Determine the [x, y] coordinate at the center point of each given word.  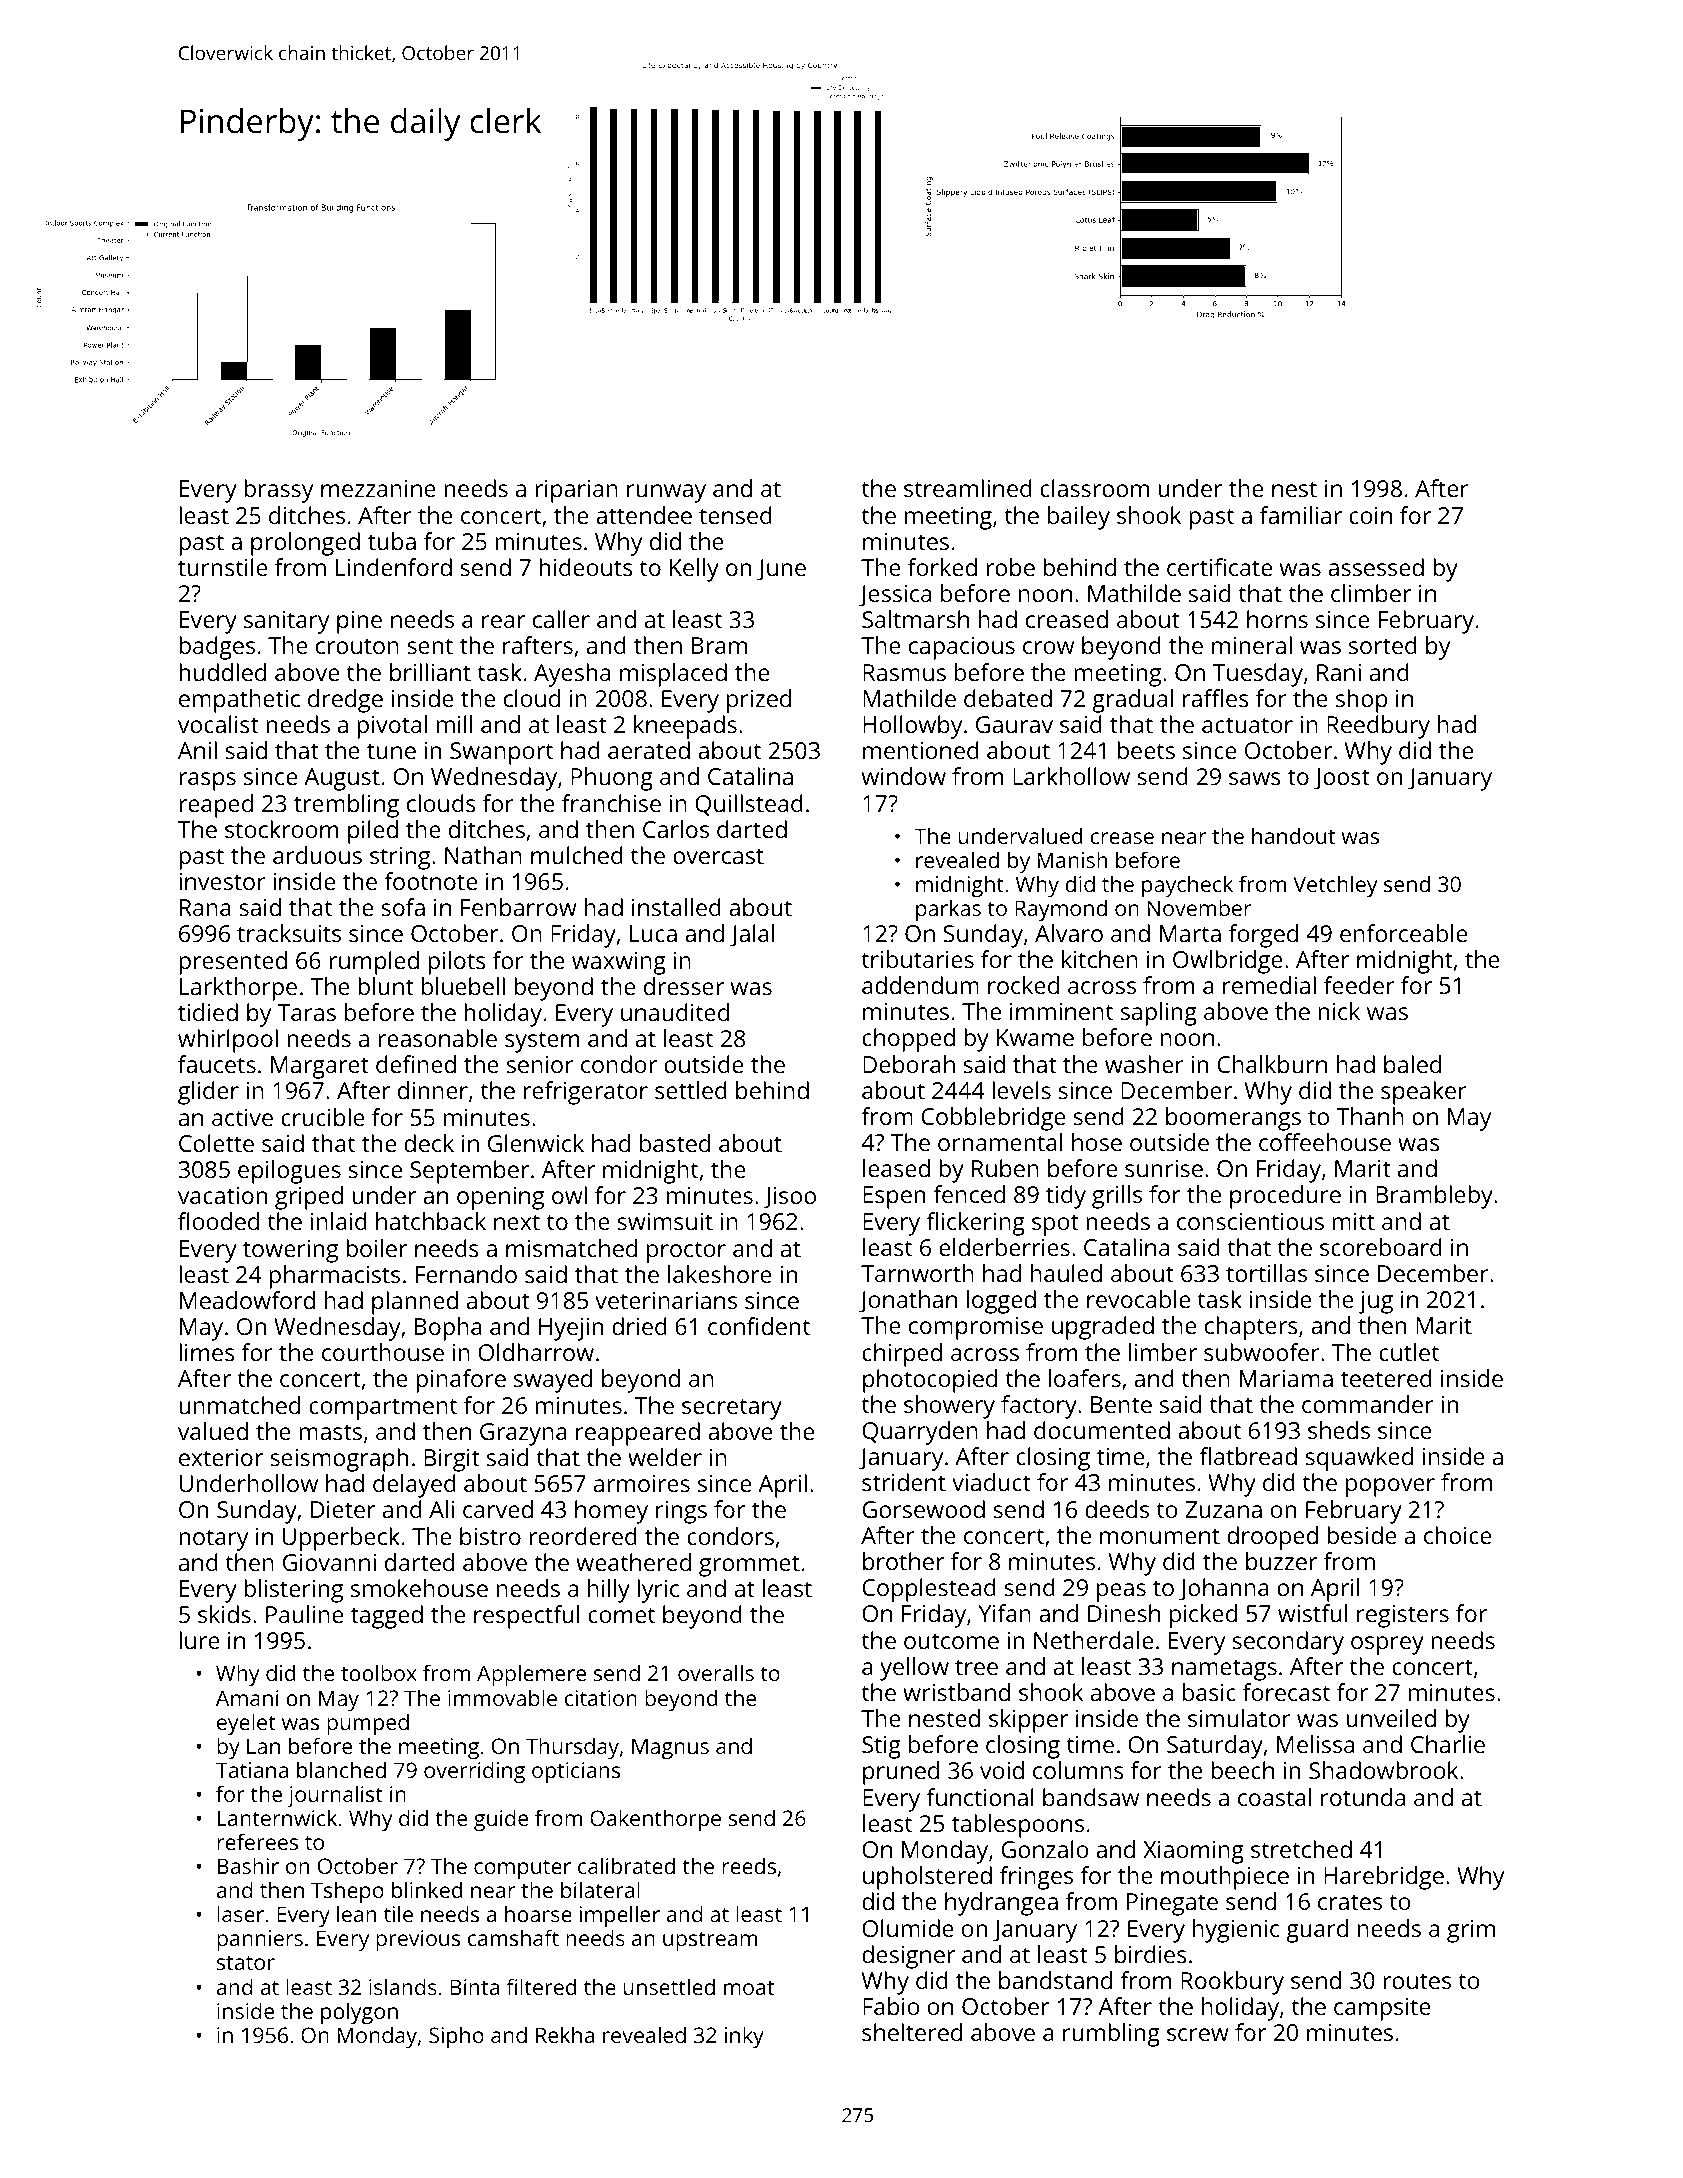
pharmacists [334, 1277]
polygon [359, 2013]
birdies [1151, 1954]
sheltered [912, 2032]
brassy [278, 491]
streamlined [968, 488]
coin [1370, 515]
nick [1339, 1011]
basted [675, 1143]
